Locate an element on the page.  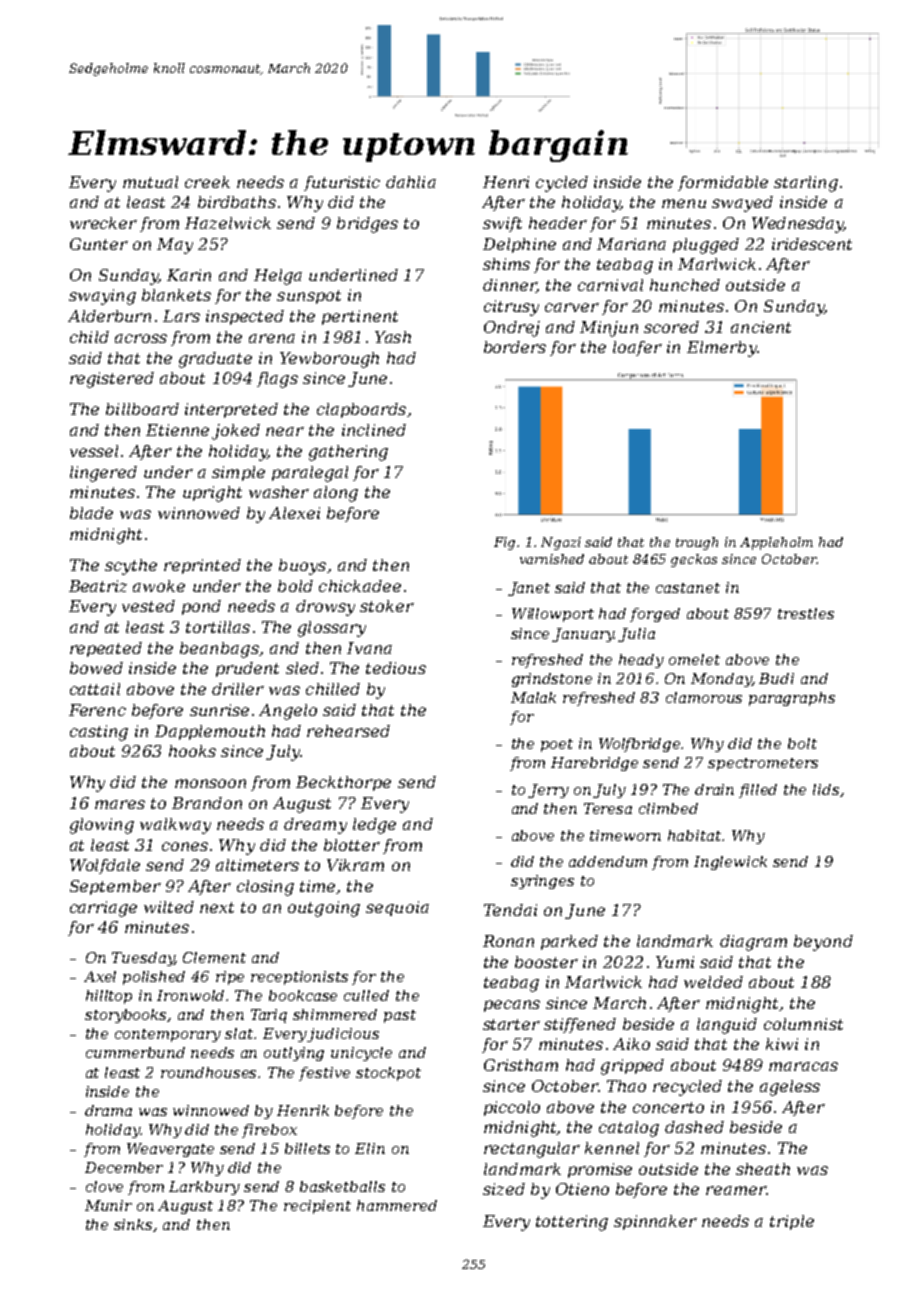
ancient is located at coordinates (761, 327).
